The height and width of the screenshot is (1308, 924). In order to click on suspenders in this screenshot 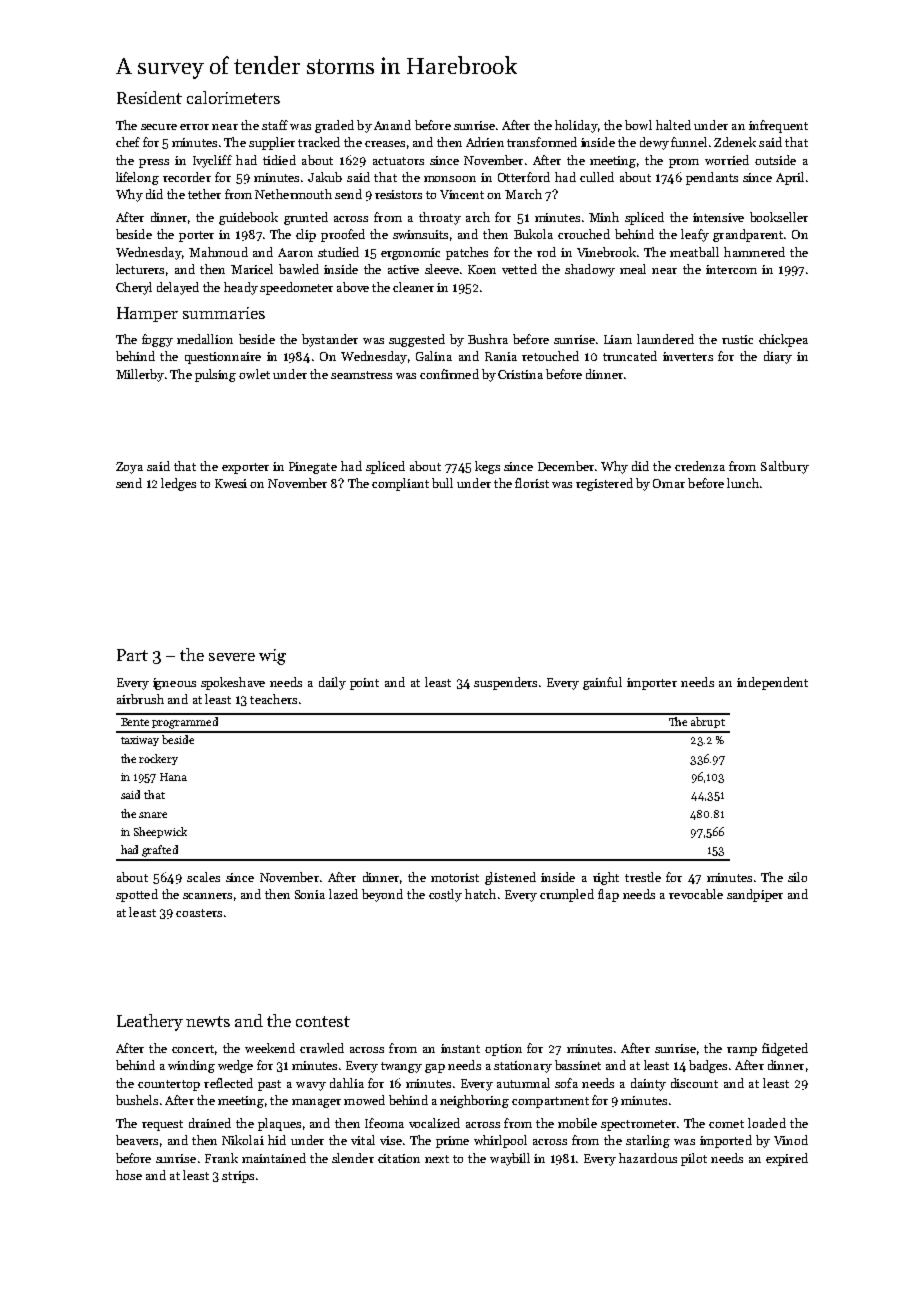, I will do `click(505, 683)`.
